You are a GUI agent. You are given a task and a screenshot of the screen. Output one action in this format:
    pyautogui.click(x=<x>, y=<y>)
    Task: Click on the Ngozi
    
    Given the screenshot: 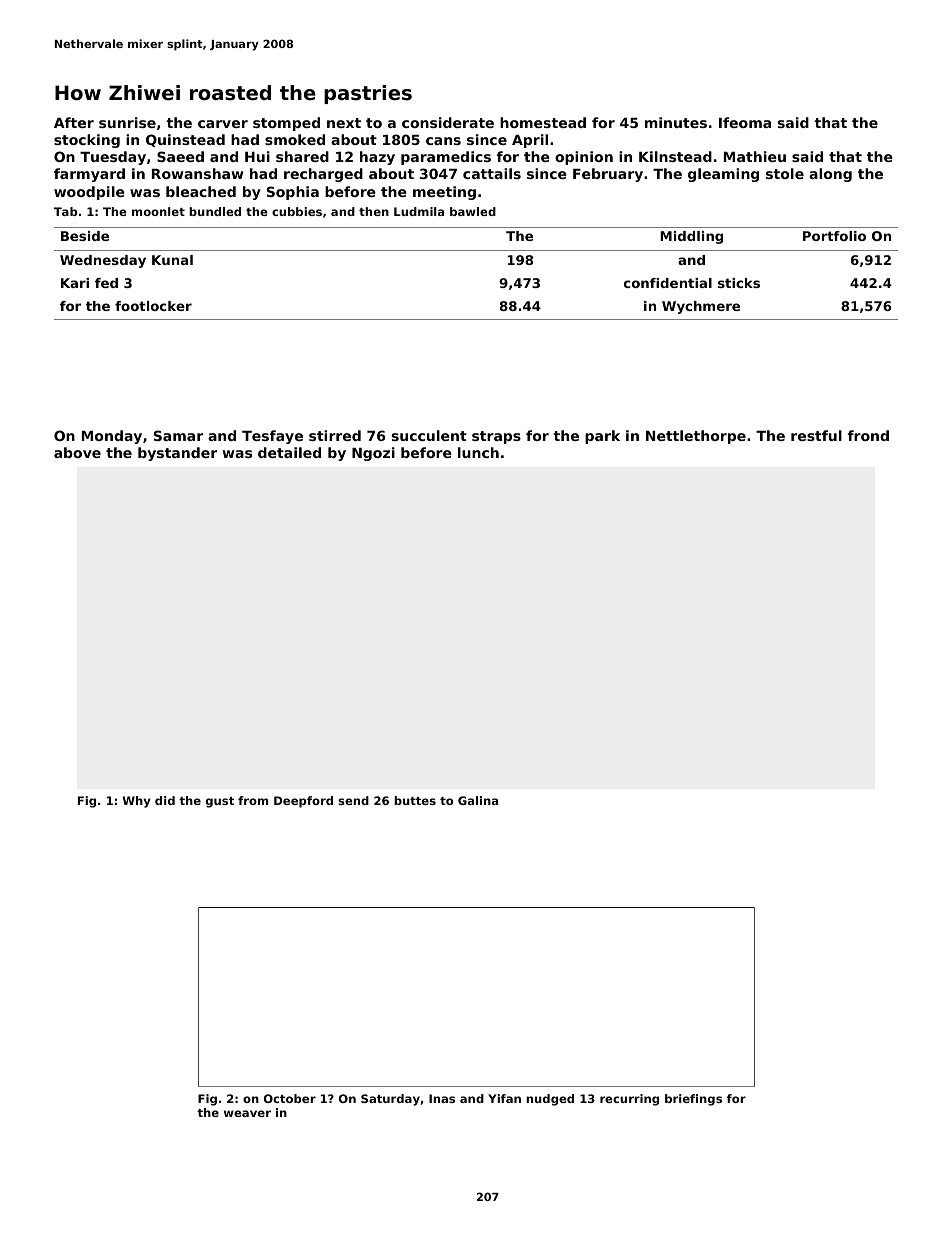 What is the action you would take?
    pyautogui.click(x=373, y=454)
